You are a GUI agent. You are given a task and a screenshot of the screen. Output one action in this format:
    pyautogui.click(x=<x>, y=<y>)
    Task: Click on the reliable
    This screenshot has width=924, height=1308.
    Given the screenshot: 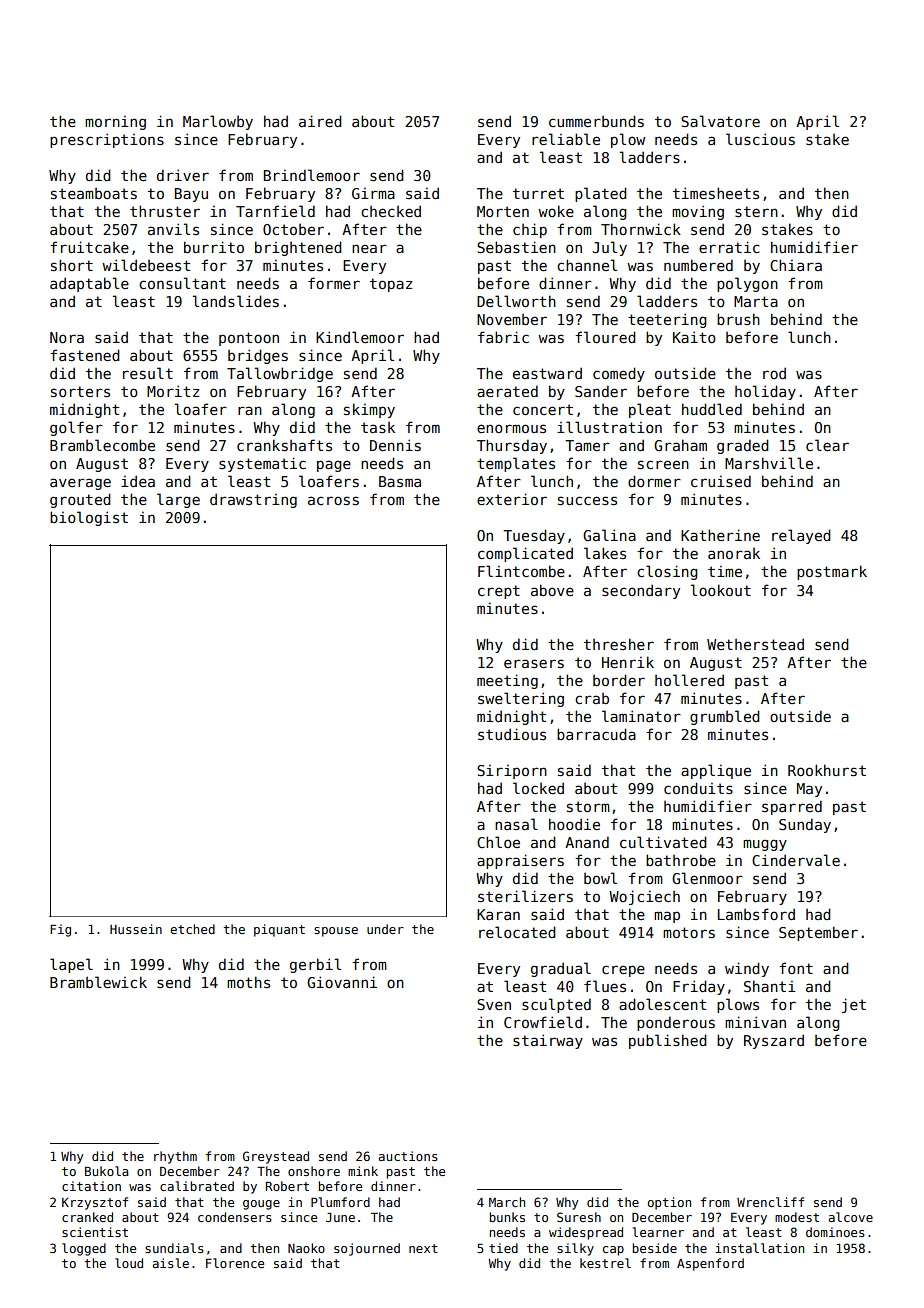 What is the action you would take?
    pyautogui.click(x=566, y=139)
